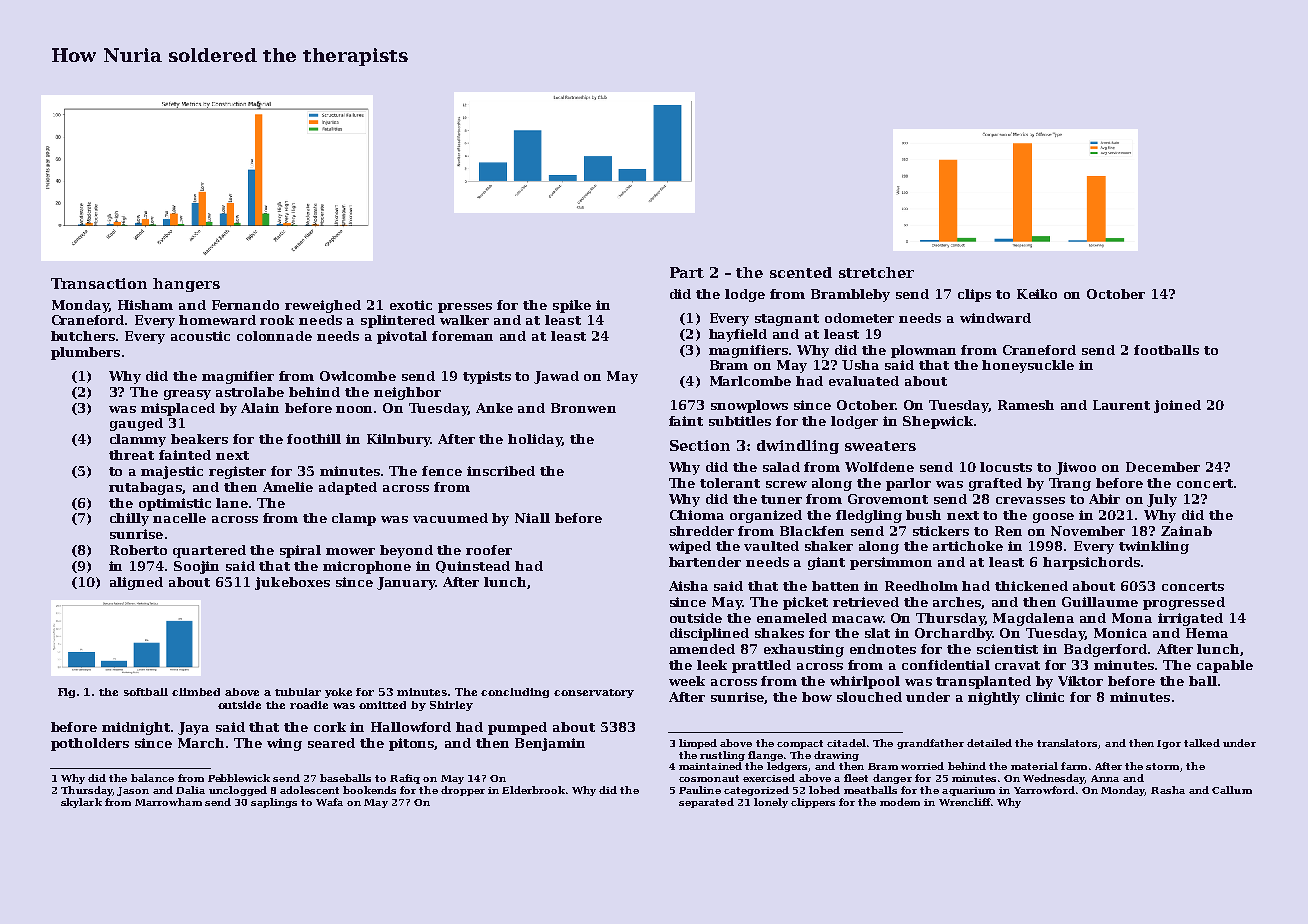 The height and width of the screenshot is (924, 1308). What do you see at coordinates (199, 439) in the screenshot?
I see `beakers` at bounding box center [199, 439].
